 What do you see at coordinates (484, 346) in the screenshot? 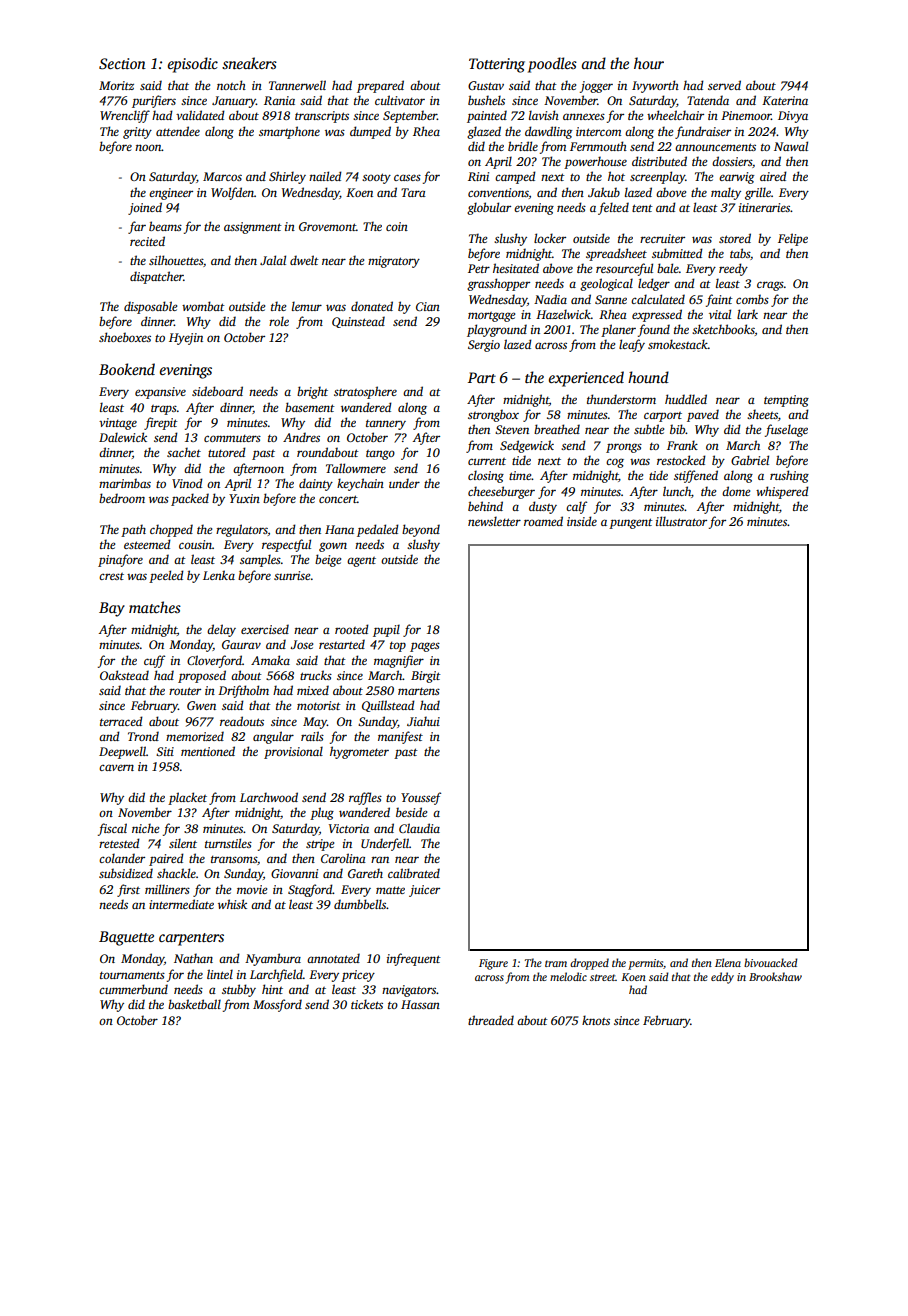
I see `Sergio` at bounding box center [484, 346].
